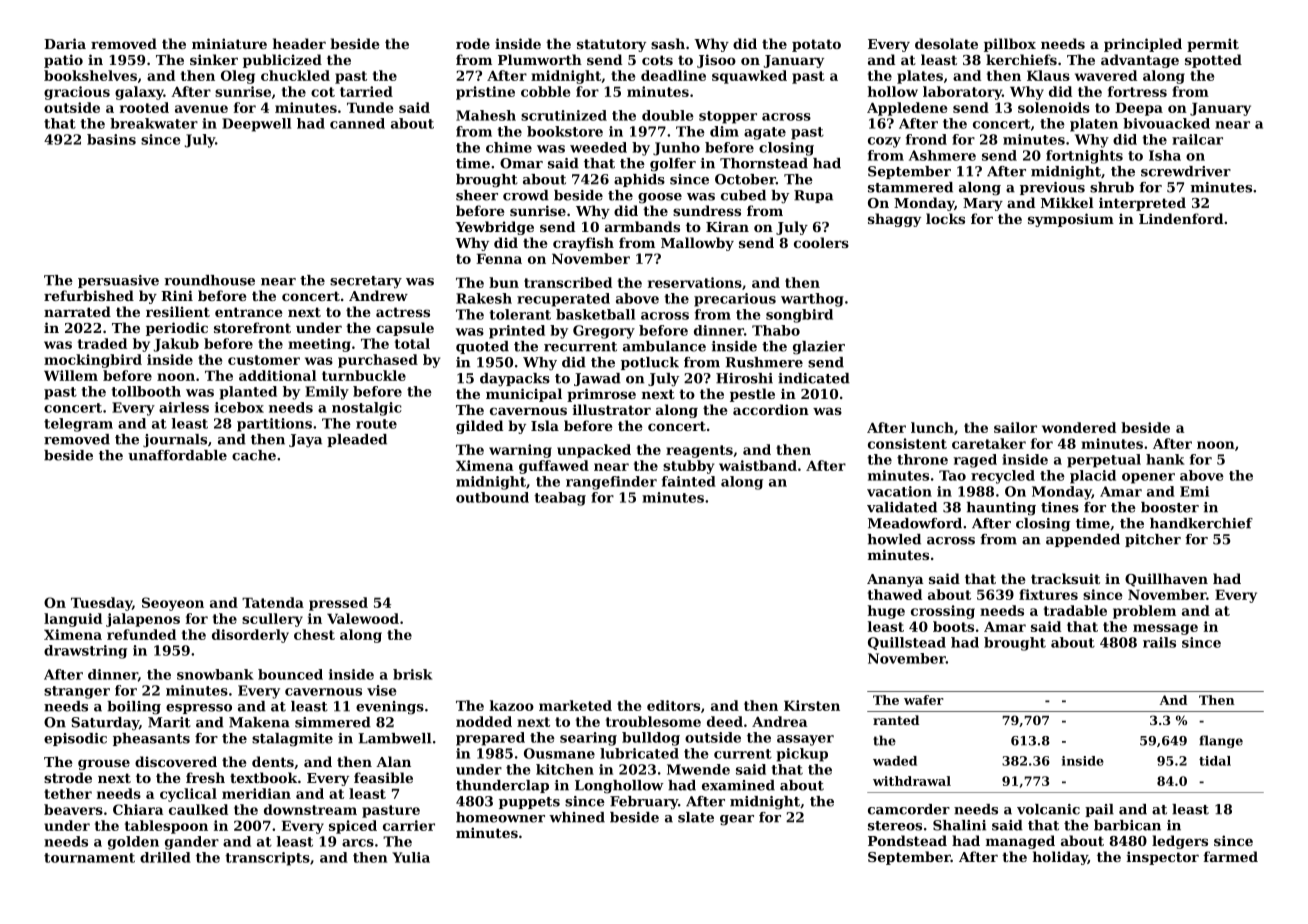  What do you see at coordinates (744, 378) in the document?
I see `Hiroshi` at bounding box center [744, 378].
